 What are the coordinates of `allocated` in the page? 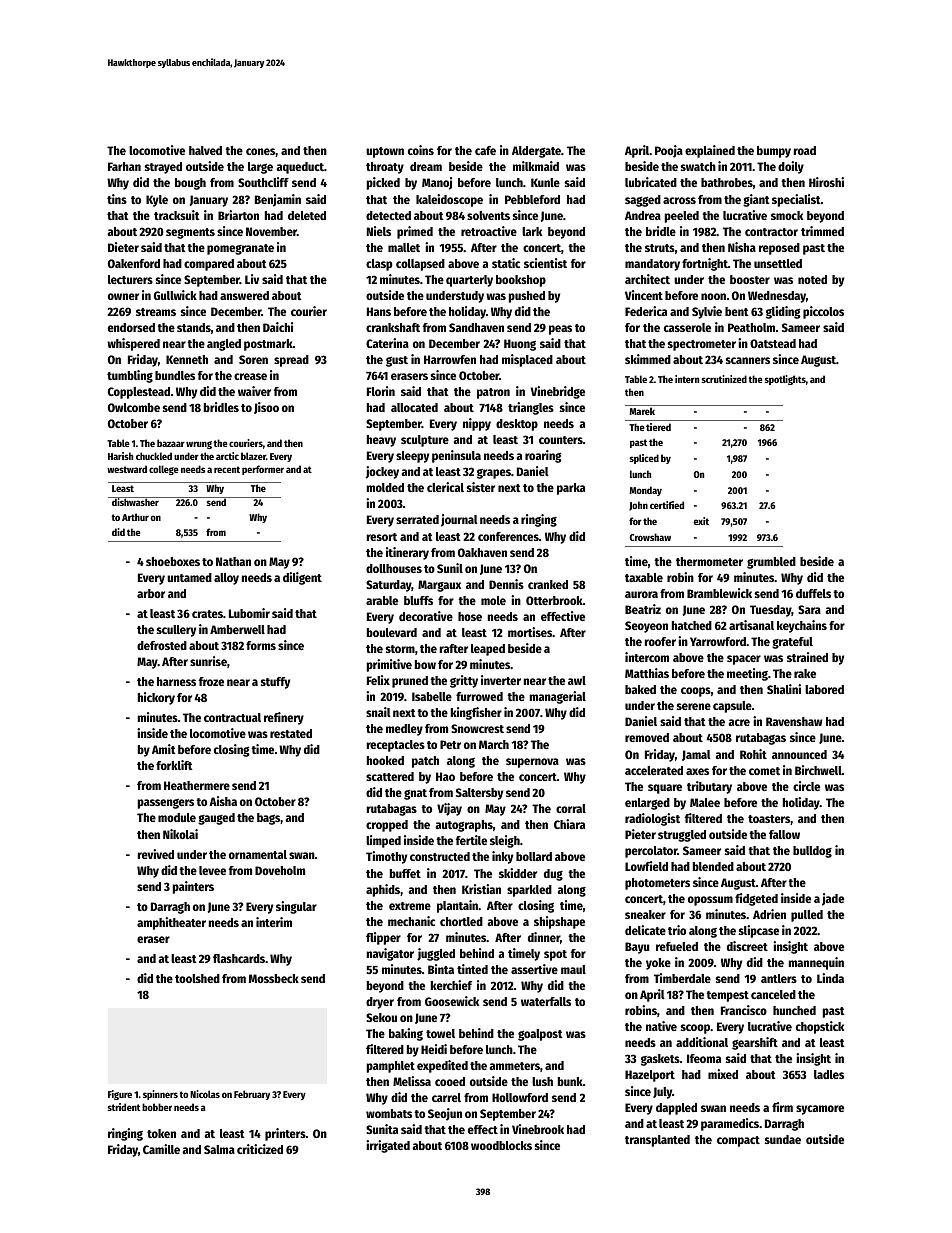 It's located at (414, 407).
